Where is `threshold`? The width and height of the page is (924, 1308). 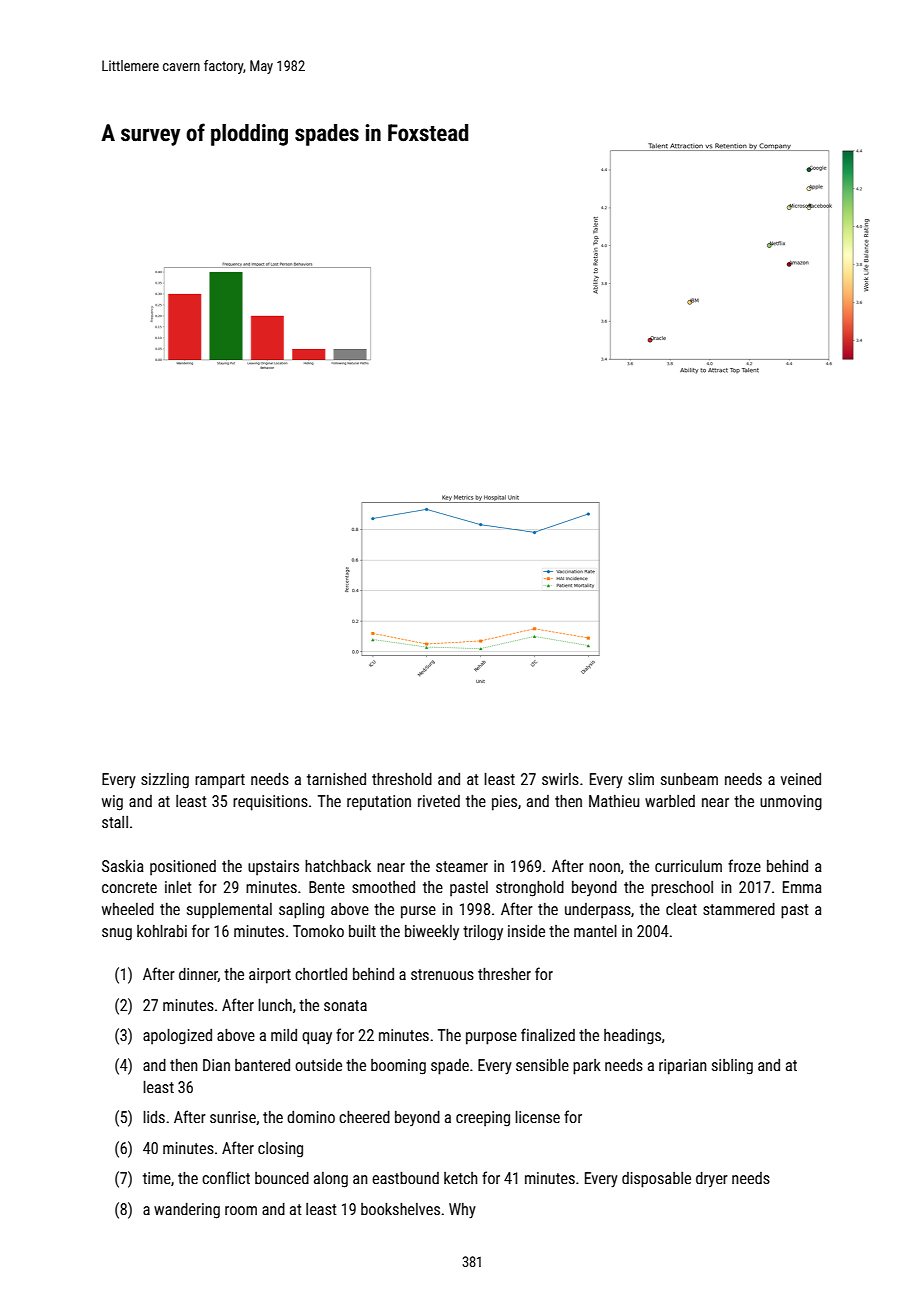
threshold is located at coordinates (402, 779).
